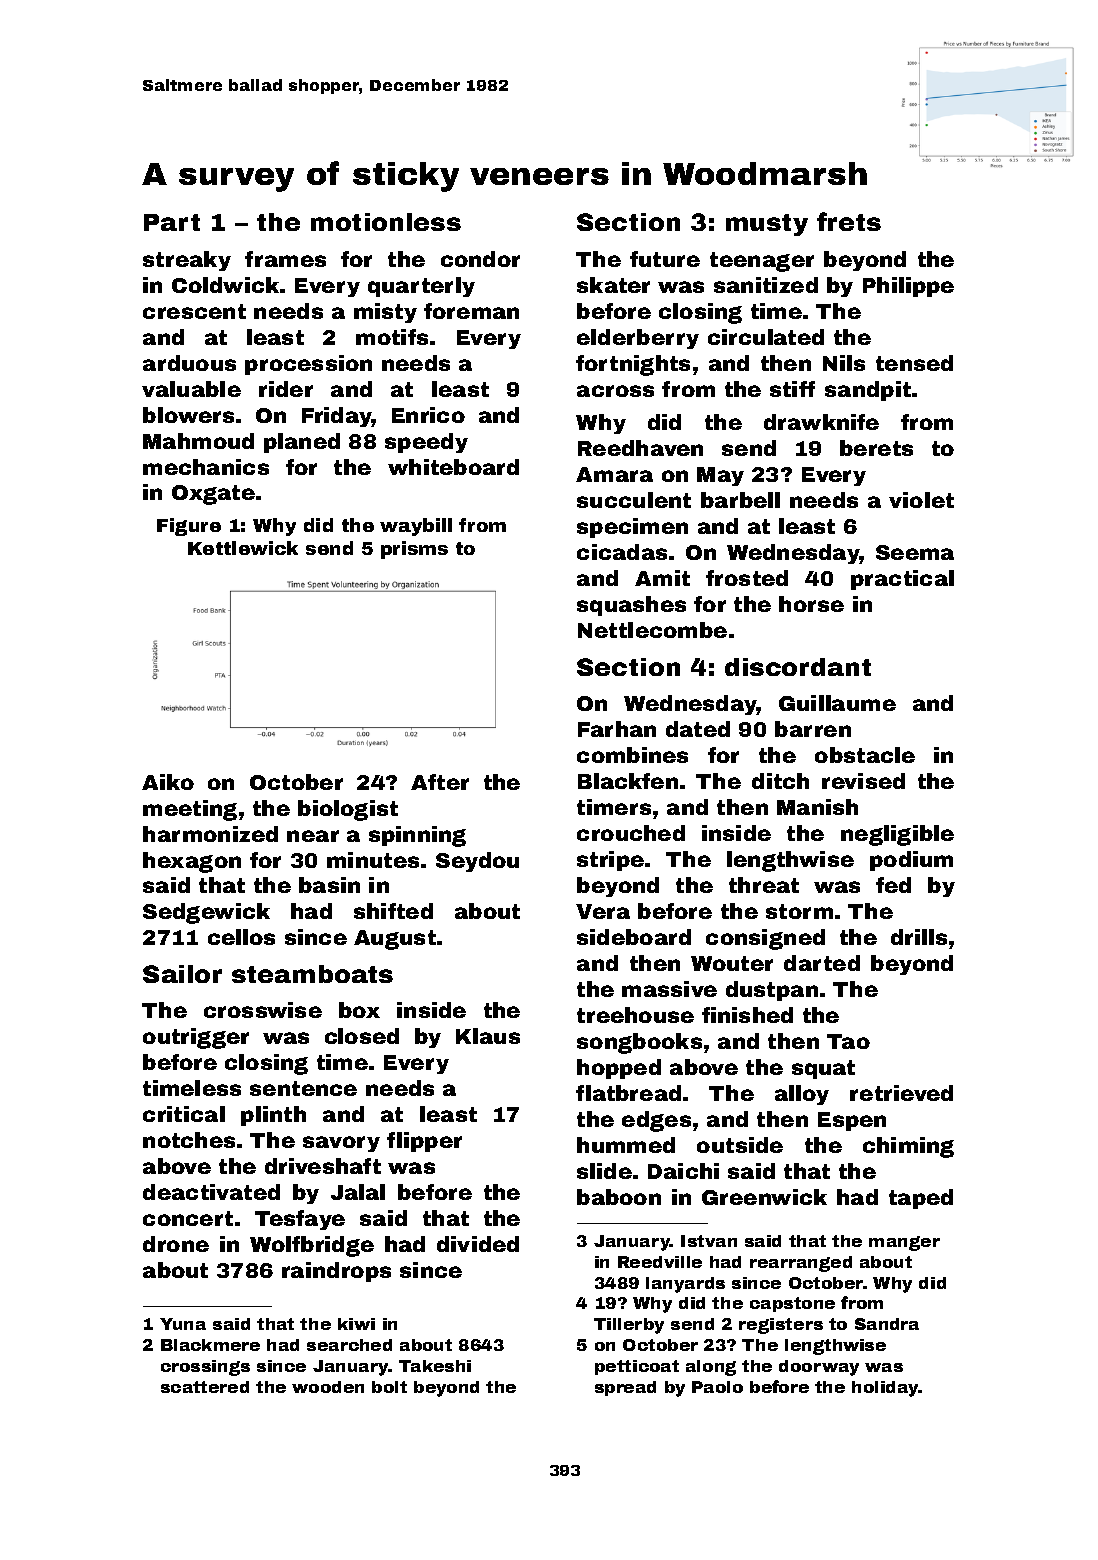  I want to click on motionless, so click(386, 222).
